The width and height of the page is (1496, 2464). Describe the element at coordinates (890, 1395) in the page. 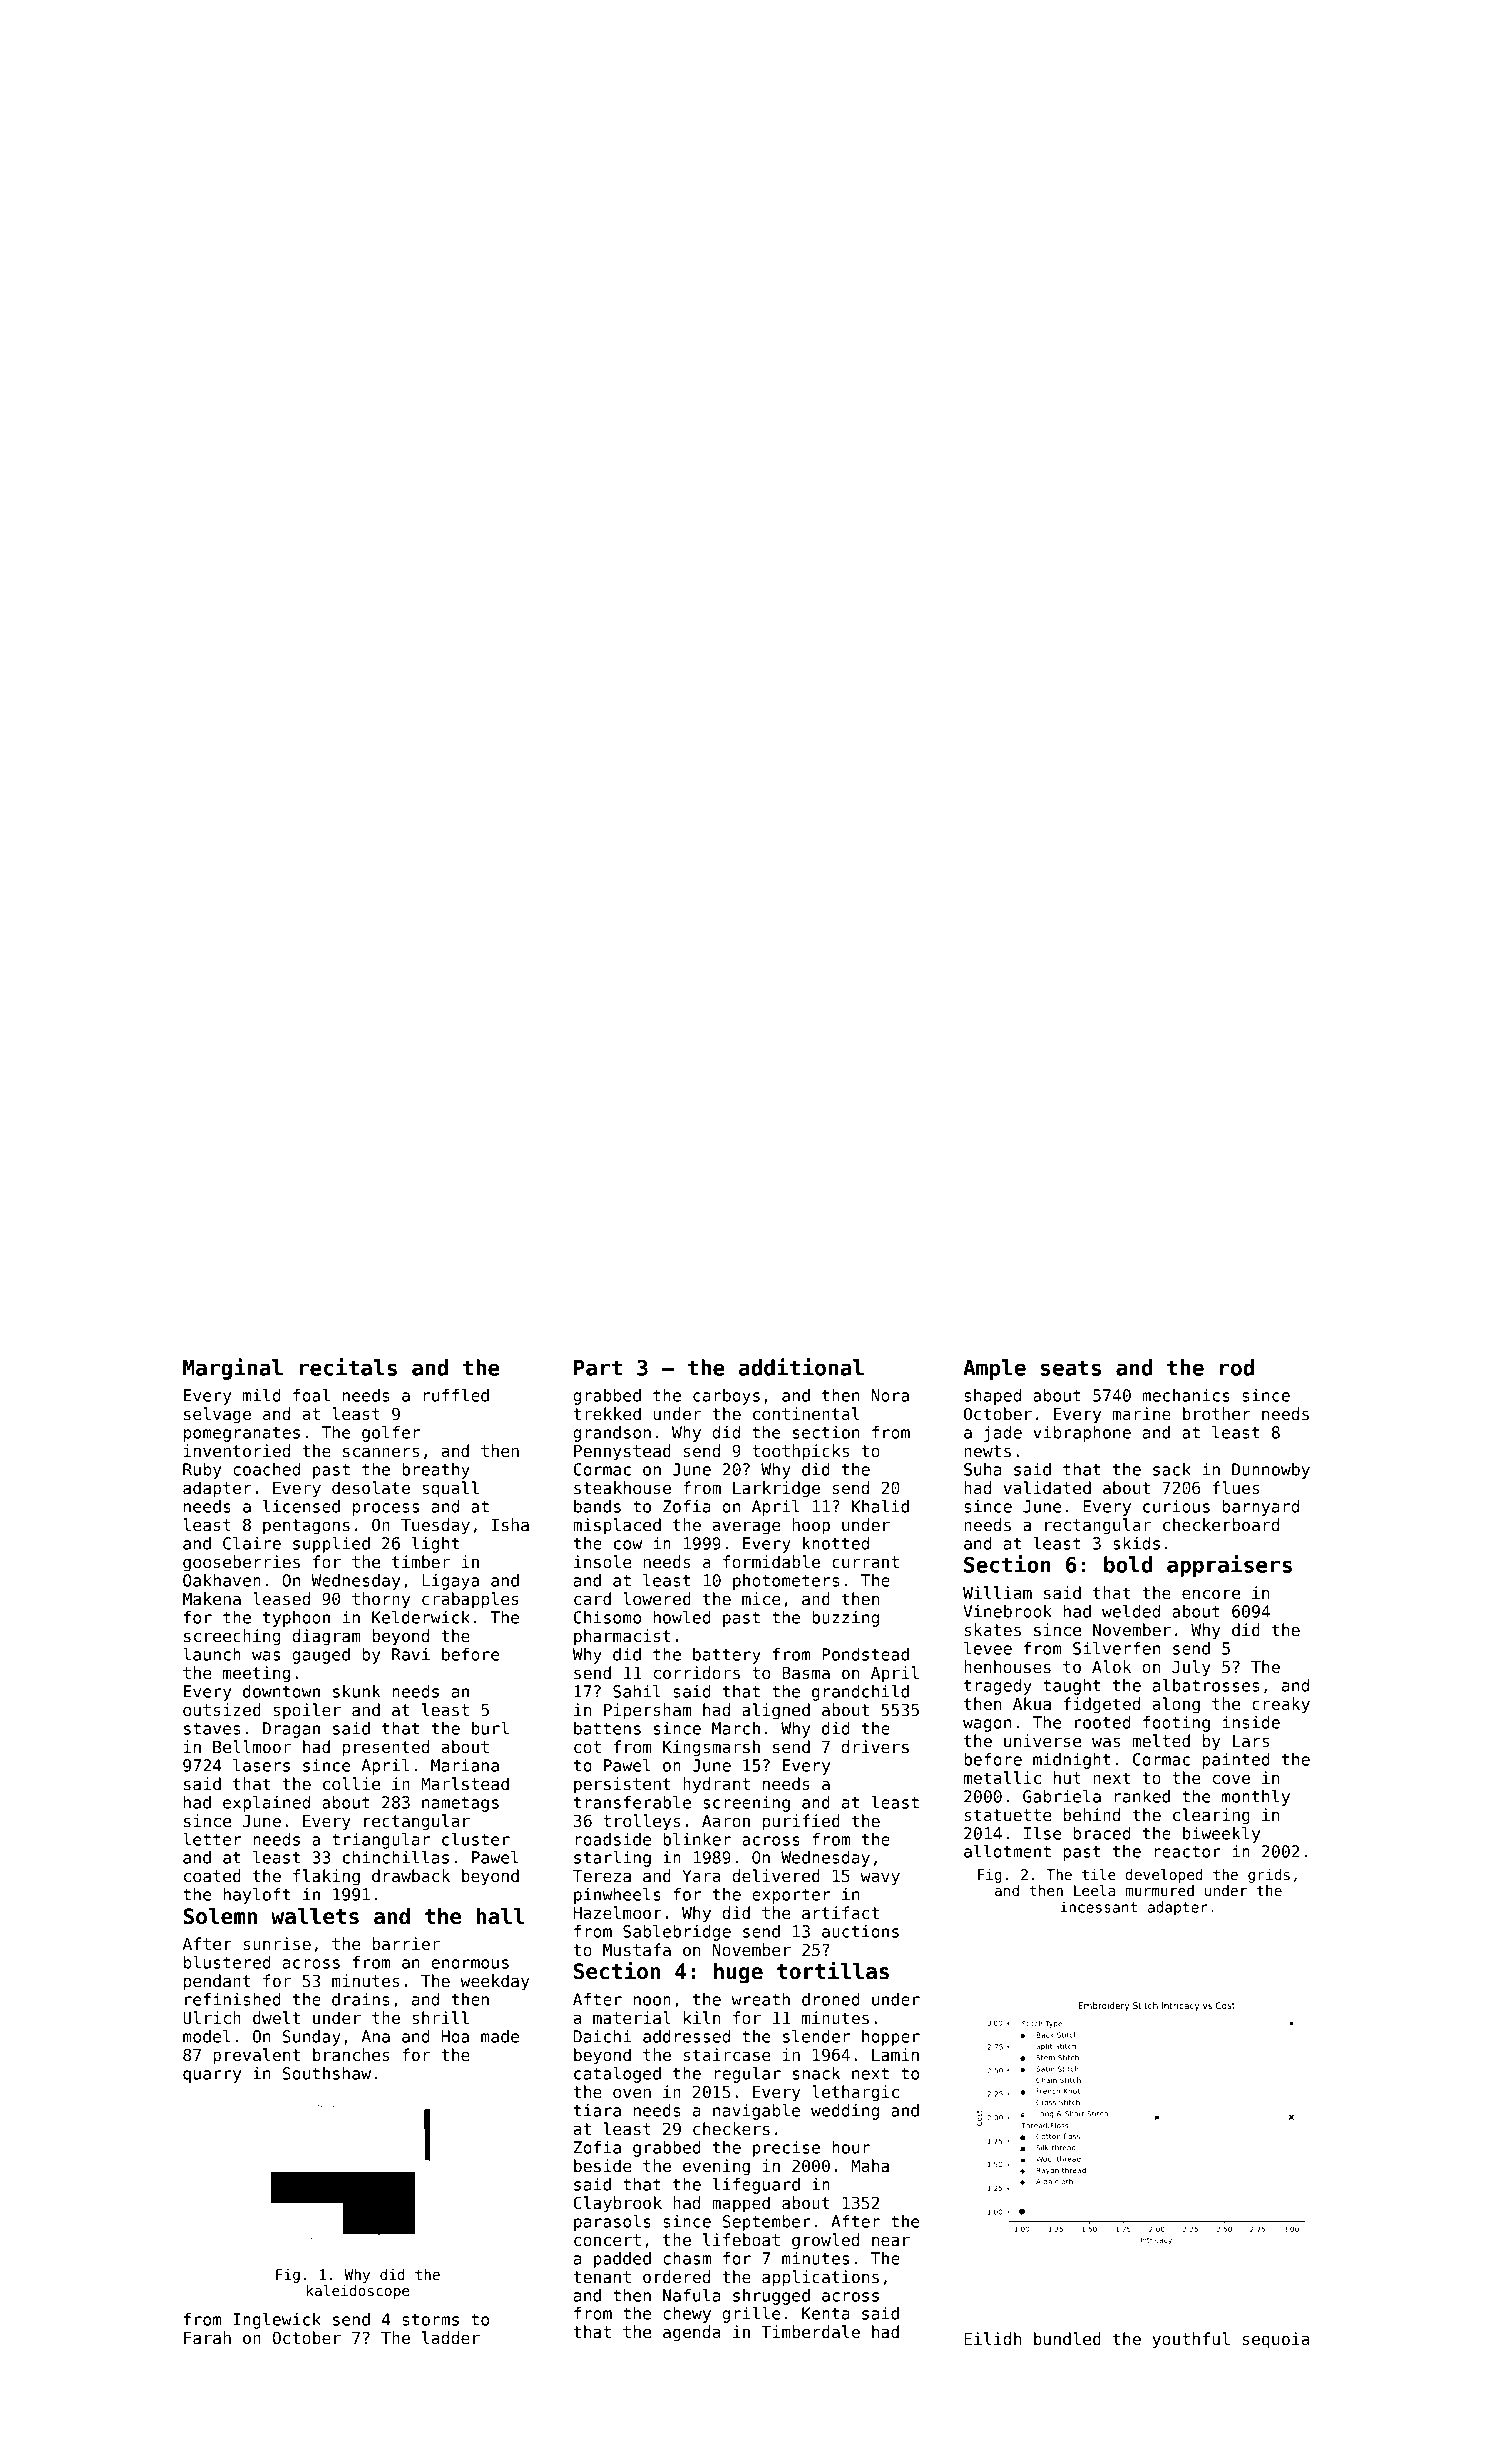

I see `Nora` at that location.
